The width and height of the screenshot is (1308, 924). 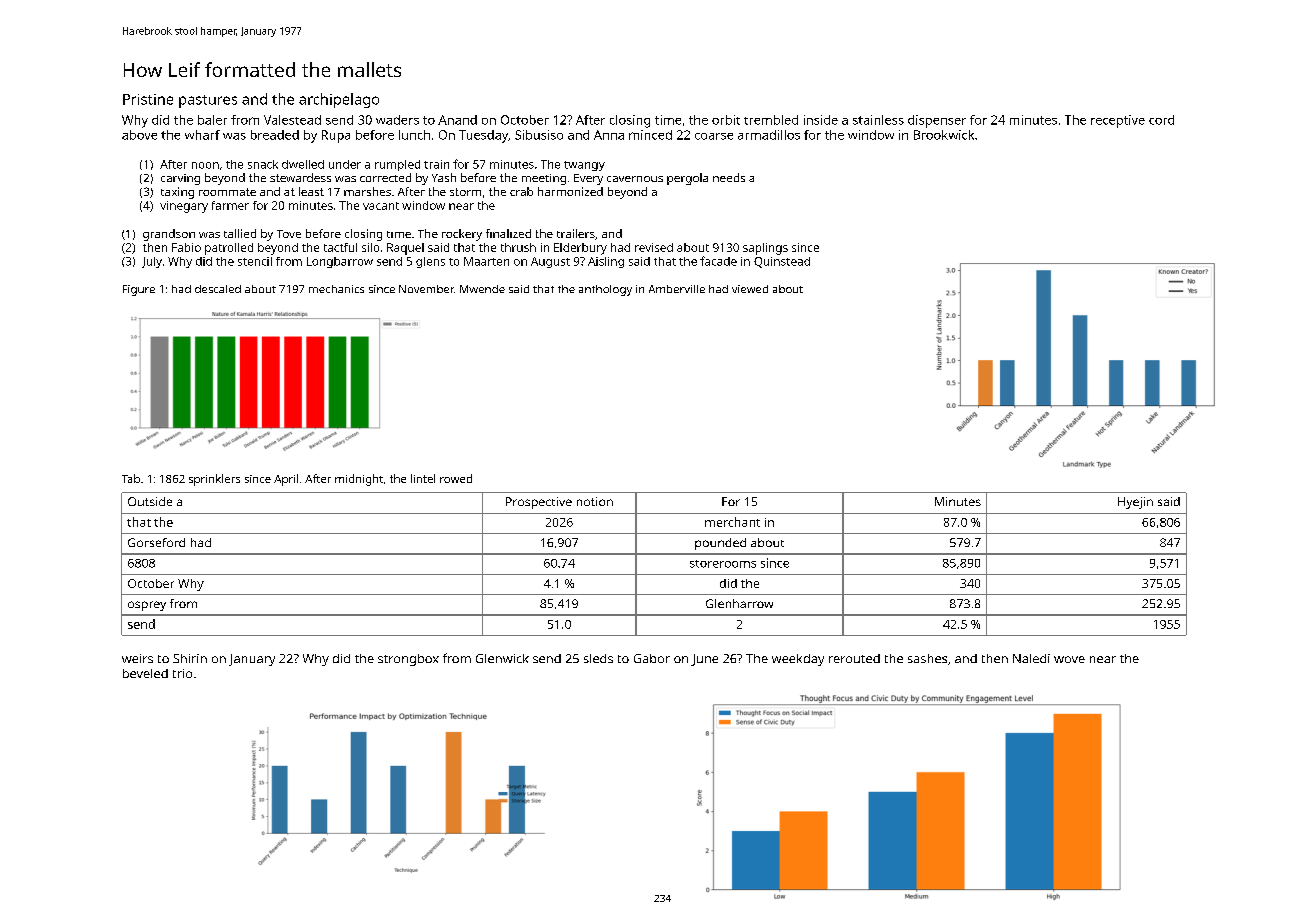 What do you see at coordinates (148, 99) in the screenshot?
I see `Pristine` at bounding box center [148, 99].
